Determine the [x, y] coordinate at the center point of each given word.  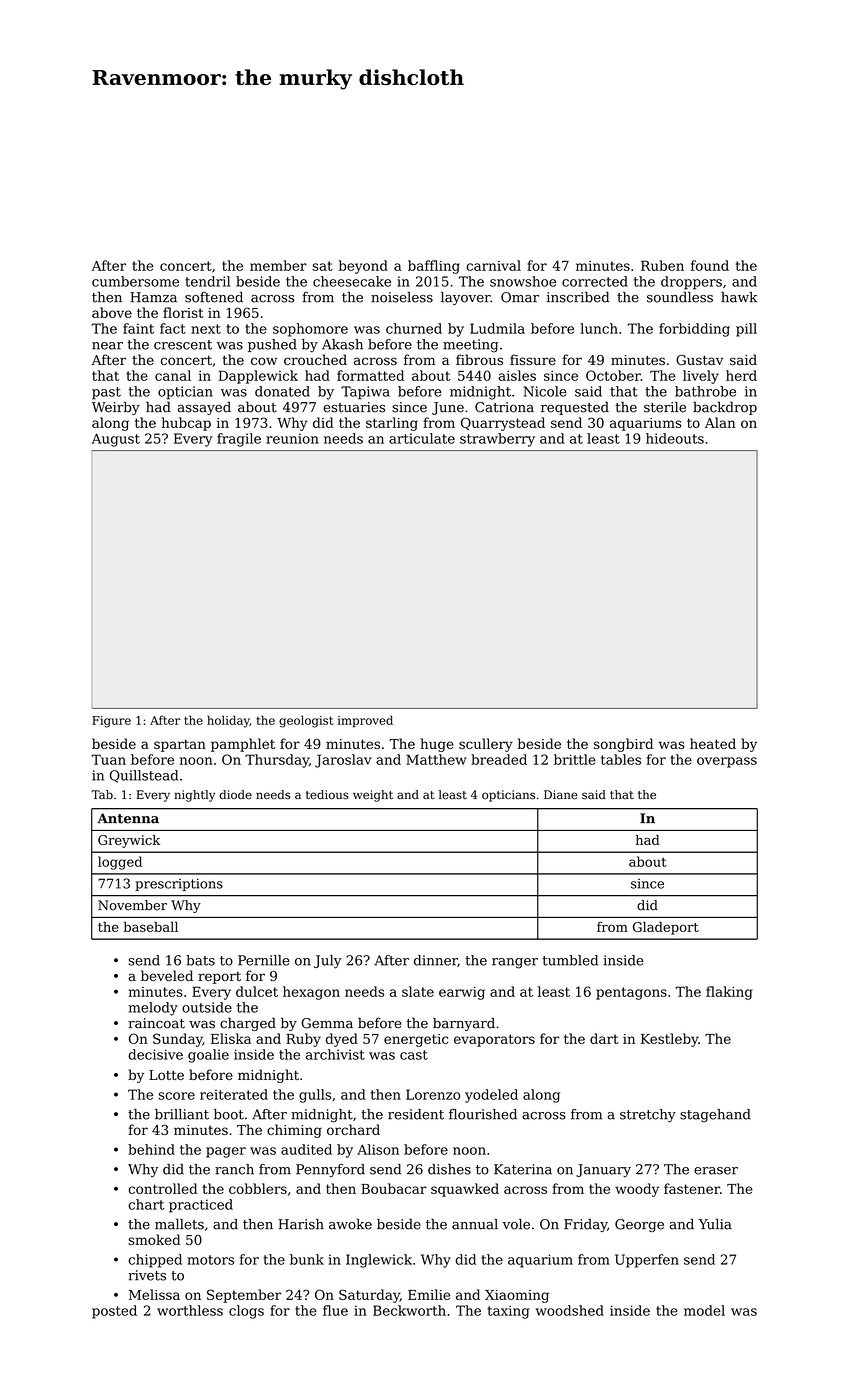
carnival [493, 265]
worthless [190, 1310]
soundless [680, 297]
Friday [585, 1225]
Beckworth [409, 1310]
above [112, 312]
